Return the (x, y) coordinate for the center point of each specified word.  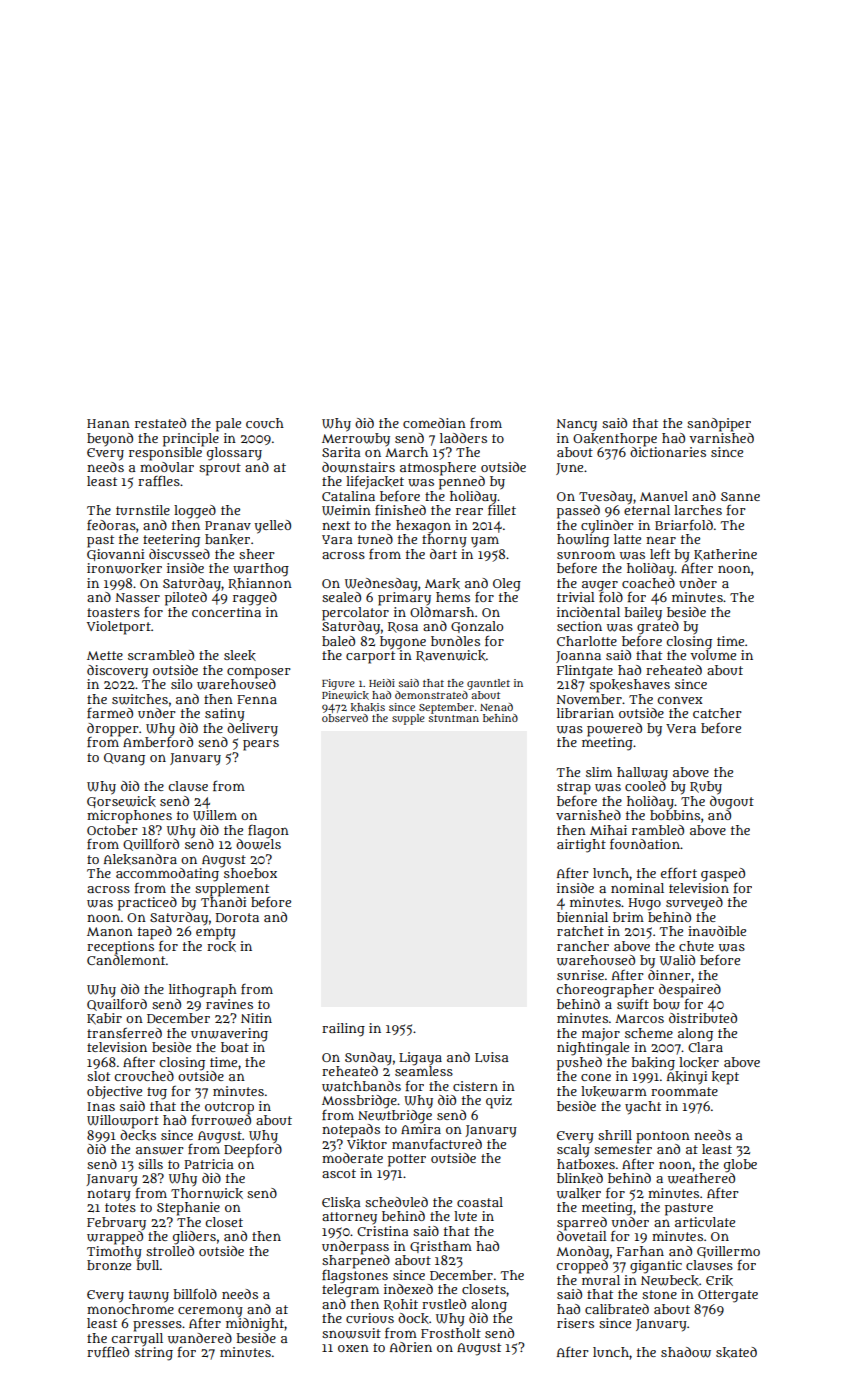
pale (228, 425)
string (154, 1354)
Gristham (441, 1247)
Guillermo (728, 1252)
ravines (229, 1004)
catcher (717, 713)
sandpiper (719, 425)
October (112, 830)
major (601, 1034)
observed (345, 718)
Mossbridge (359, 1102)
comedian (434, 423)
